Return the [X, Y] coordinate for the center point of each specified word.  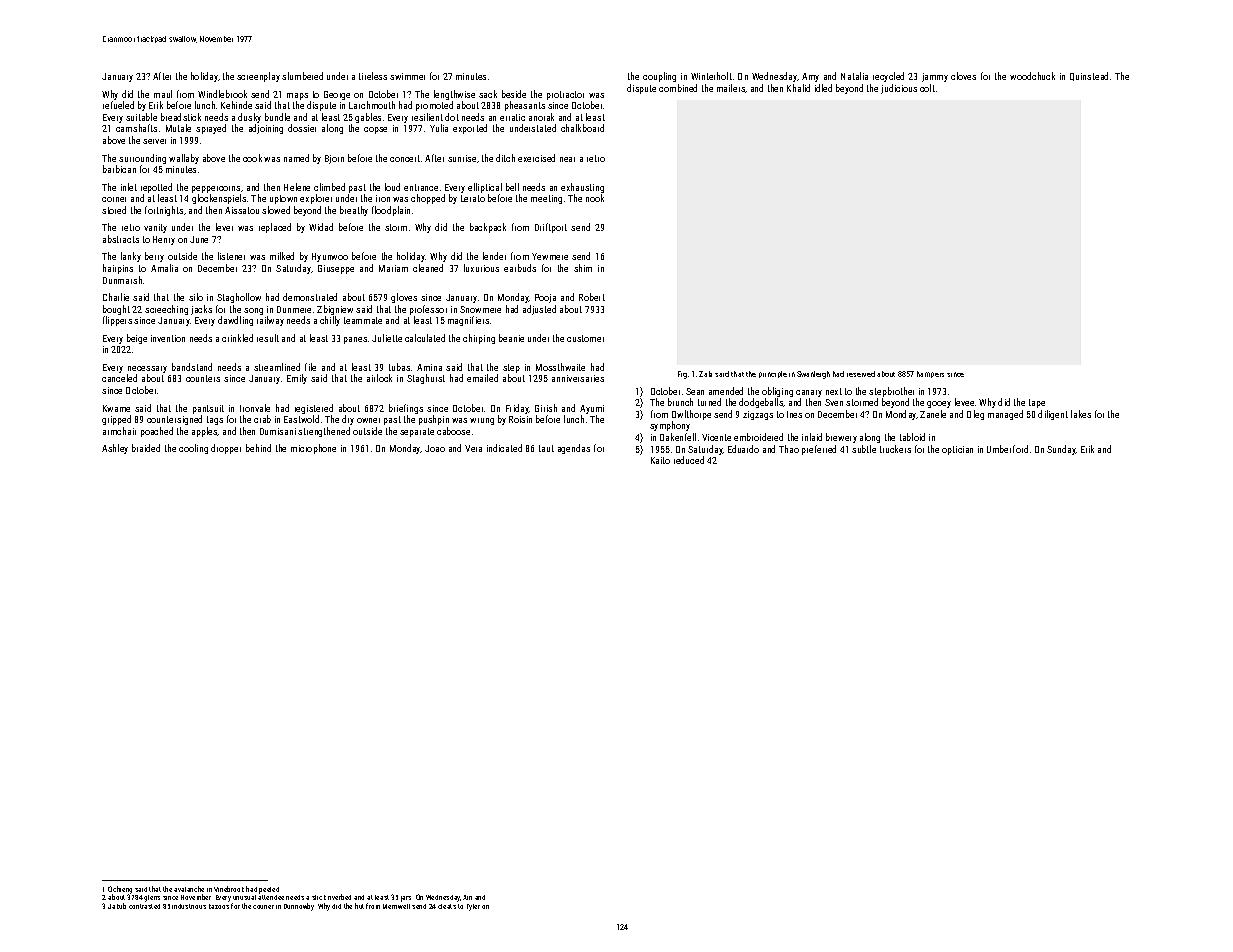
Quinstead [1089, 76]
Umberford [1007, 449]
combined [678, 88]
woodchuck [1032, 76]
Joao [435, 448]
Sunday [1061, 450]
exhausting [582, 188]
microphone [313, 449]
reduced [689, 460]
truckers [895, 449]
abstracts [121, 239]
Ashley [115, 449]
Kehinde [236, 105]
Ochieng [120, 890]
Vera [473, 448]
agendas [574, 449]
